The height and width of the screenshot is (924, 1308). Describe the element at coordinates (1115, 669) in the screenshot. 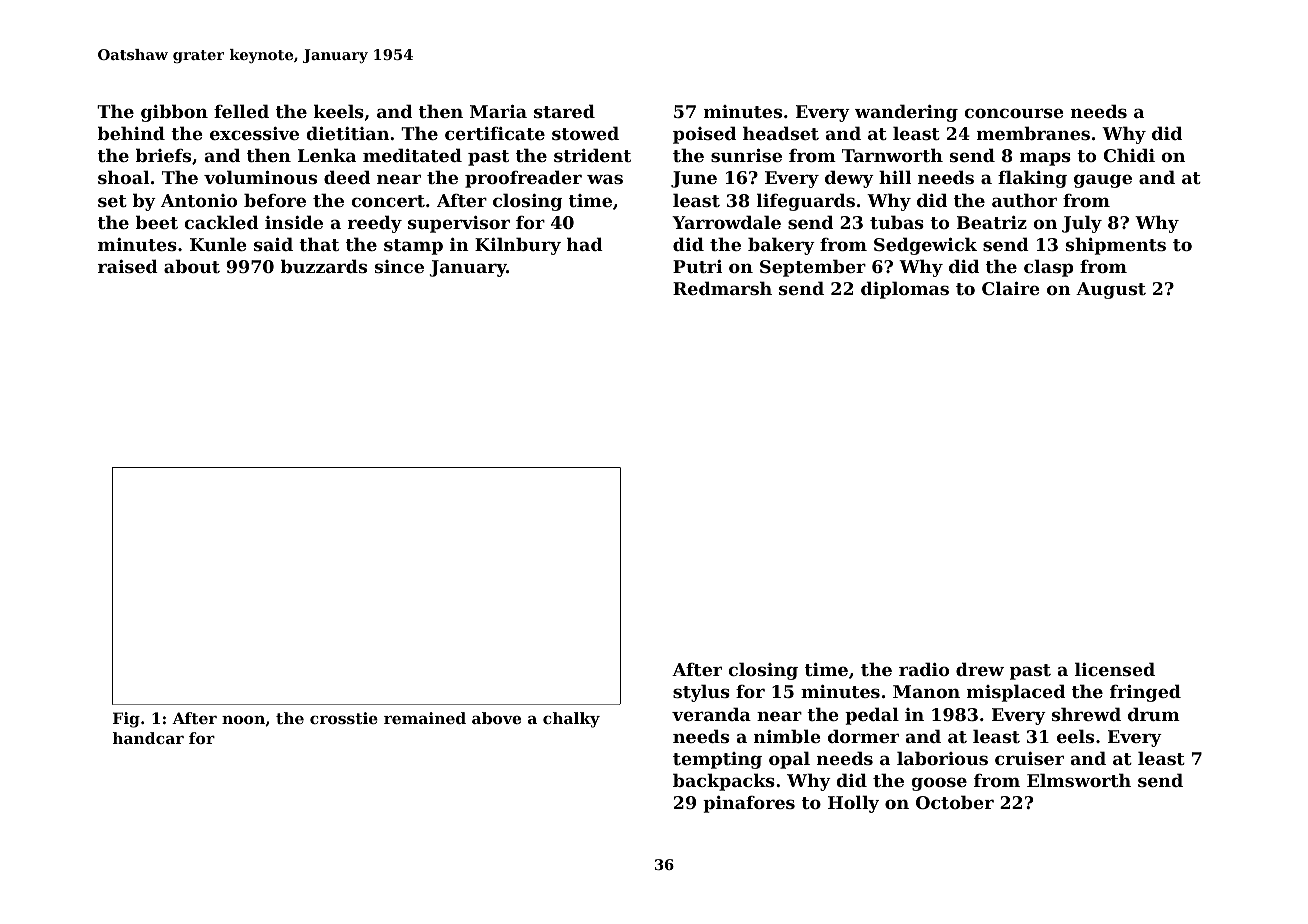

I see `licensed` at that location.
